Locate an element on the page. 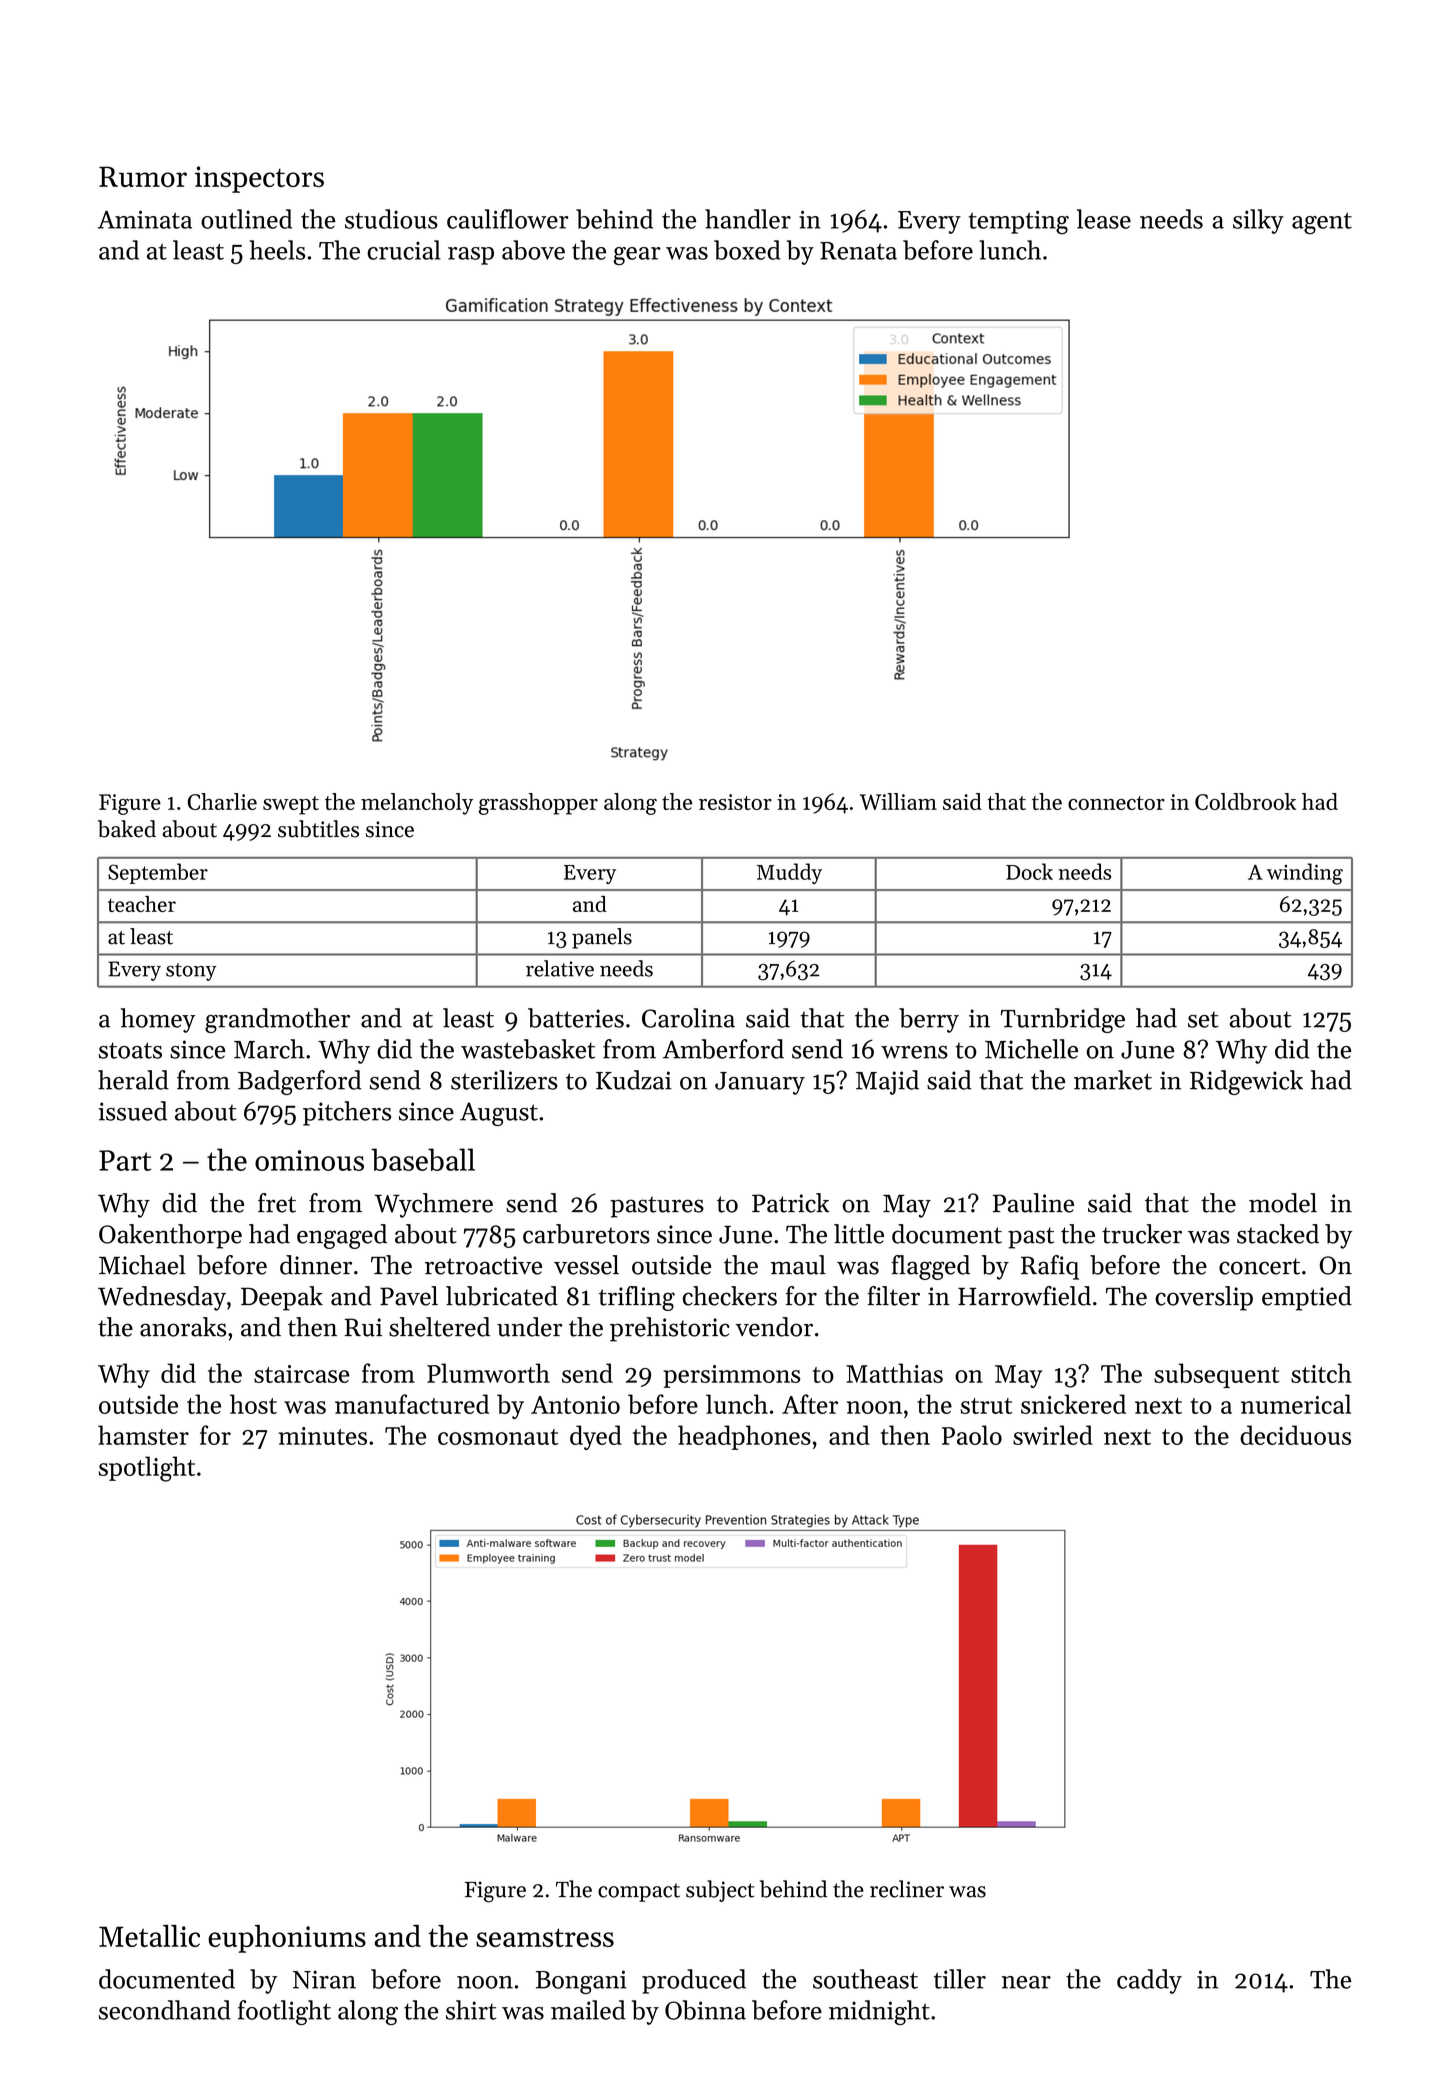  crucial is located at coordinates (404, 250).
